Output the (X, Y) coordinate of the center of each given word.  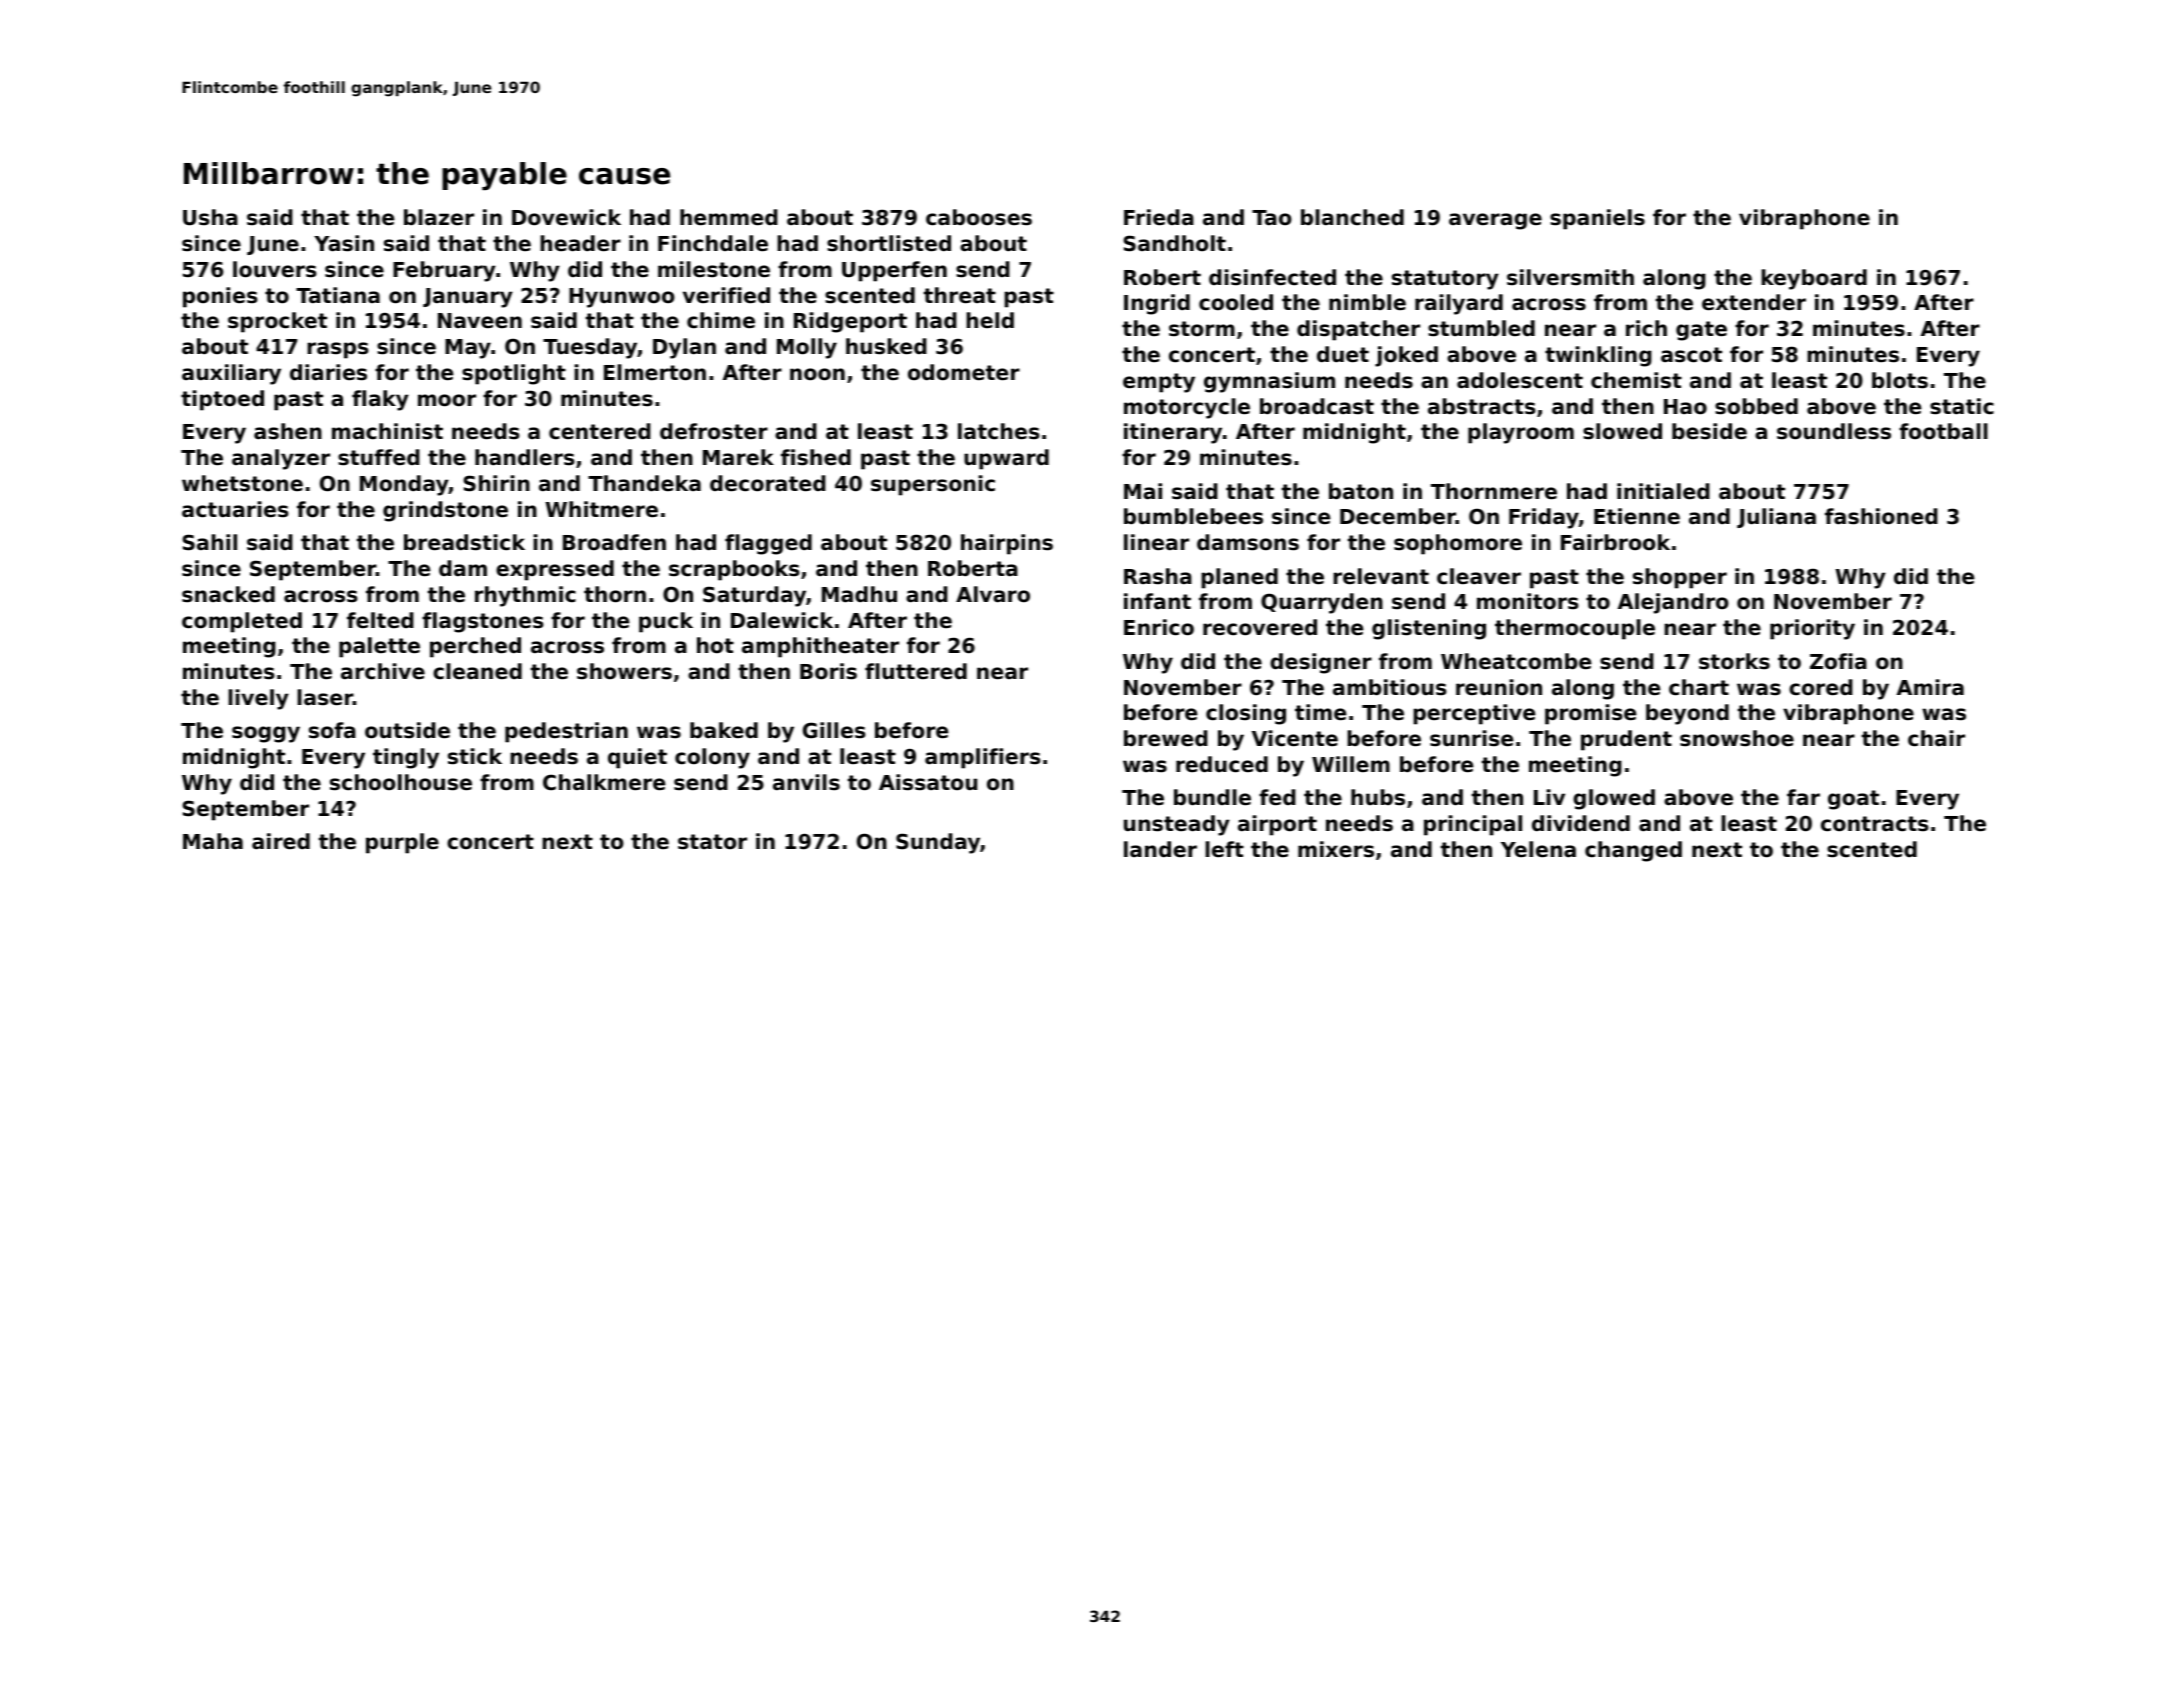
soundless (1834, 431)
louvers (275, 269)
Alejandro (1673, 603)
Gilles (834, 730)
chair (1936, 738)
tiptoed (222, 400)
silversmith (1570, 277)
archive (383, 671)
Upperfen (894, 271)
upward (1006, 459)
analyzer (281, 459)
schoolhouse (401, 782)
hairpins (1007, 544)
